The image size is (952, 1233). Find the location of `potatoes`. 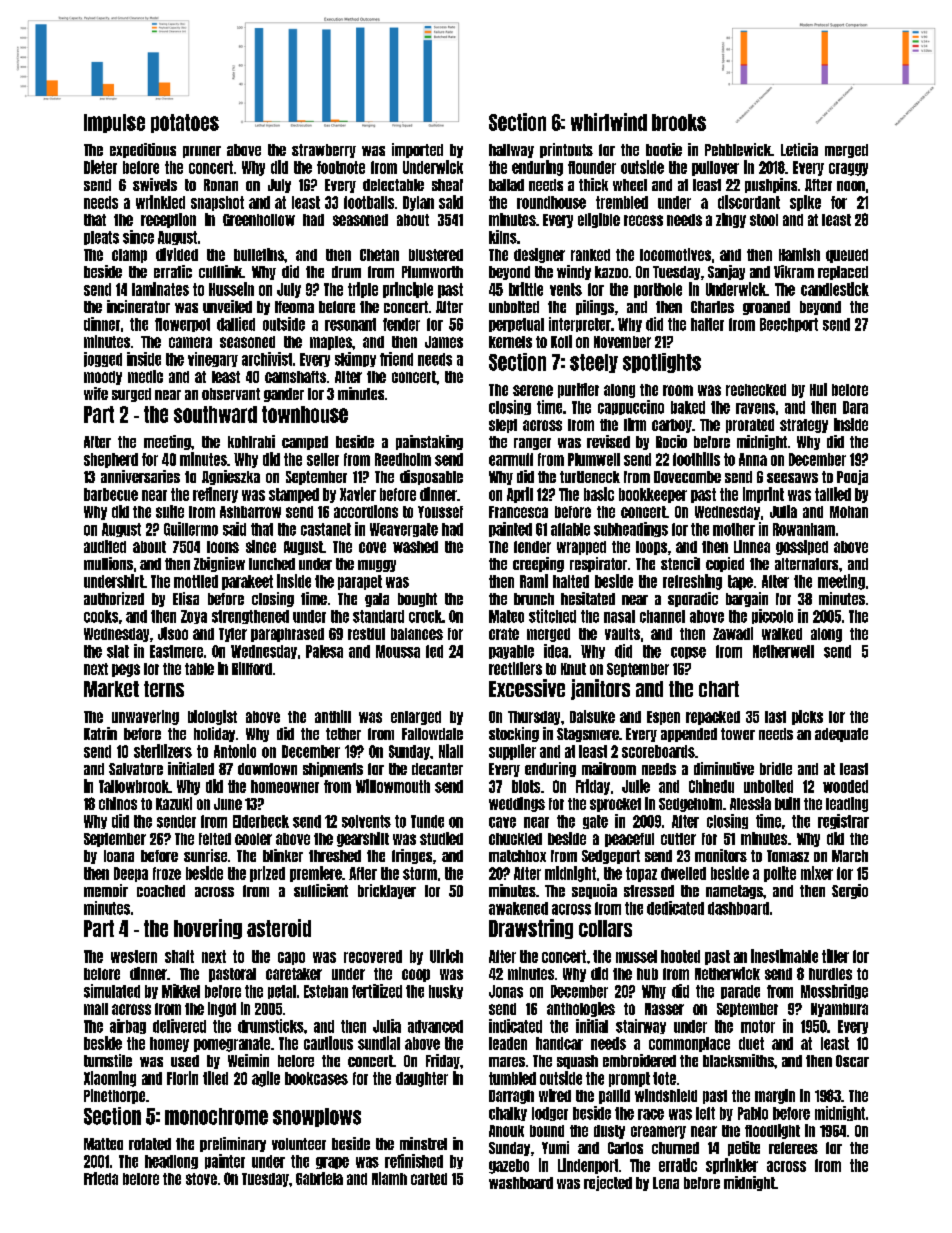

potatoes is located at coordinates (185, 123).
